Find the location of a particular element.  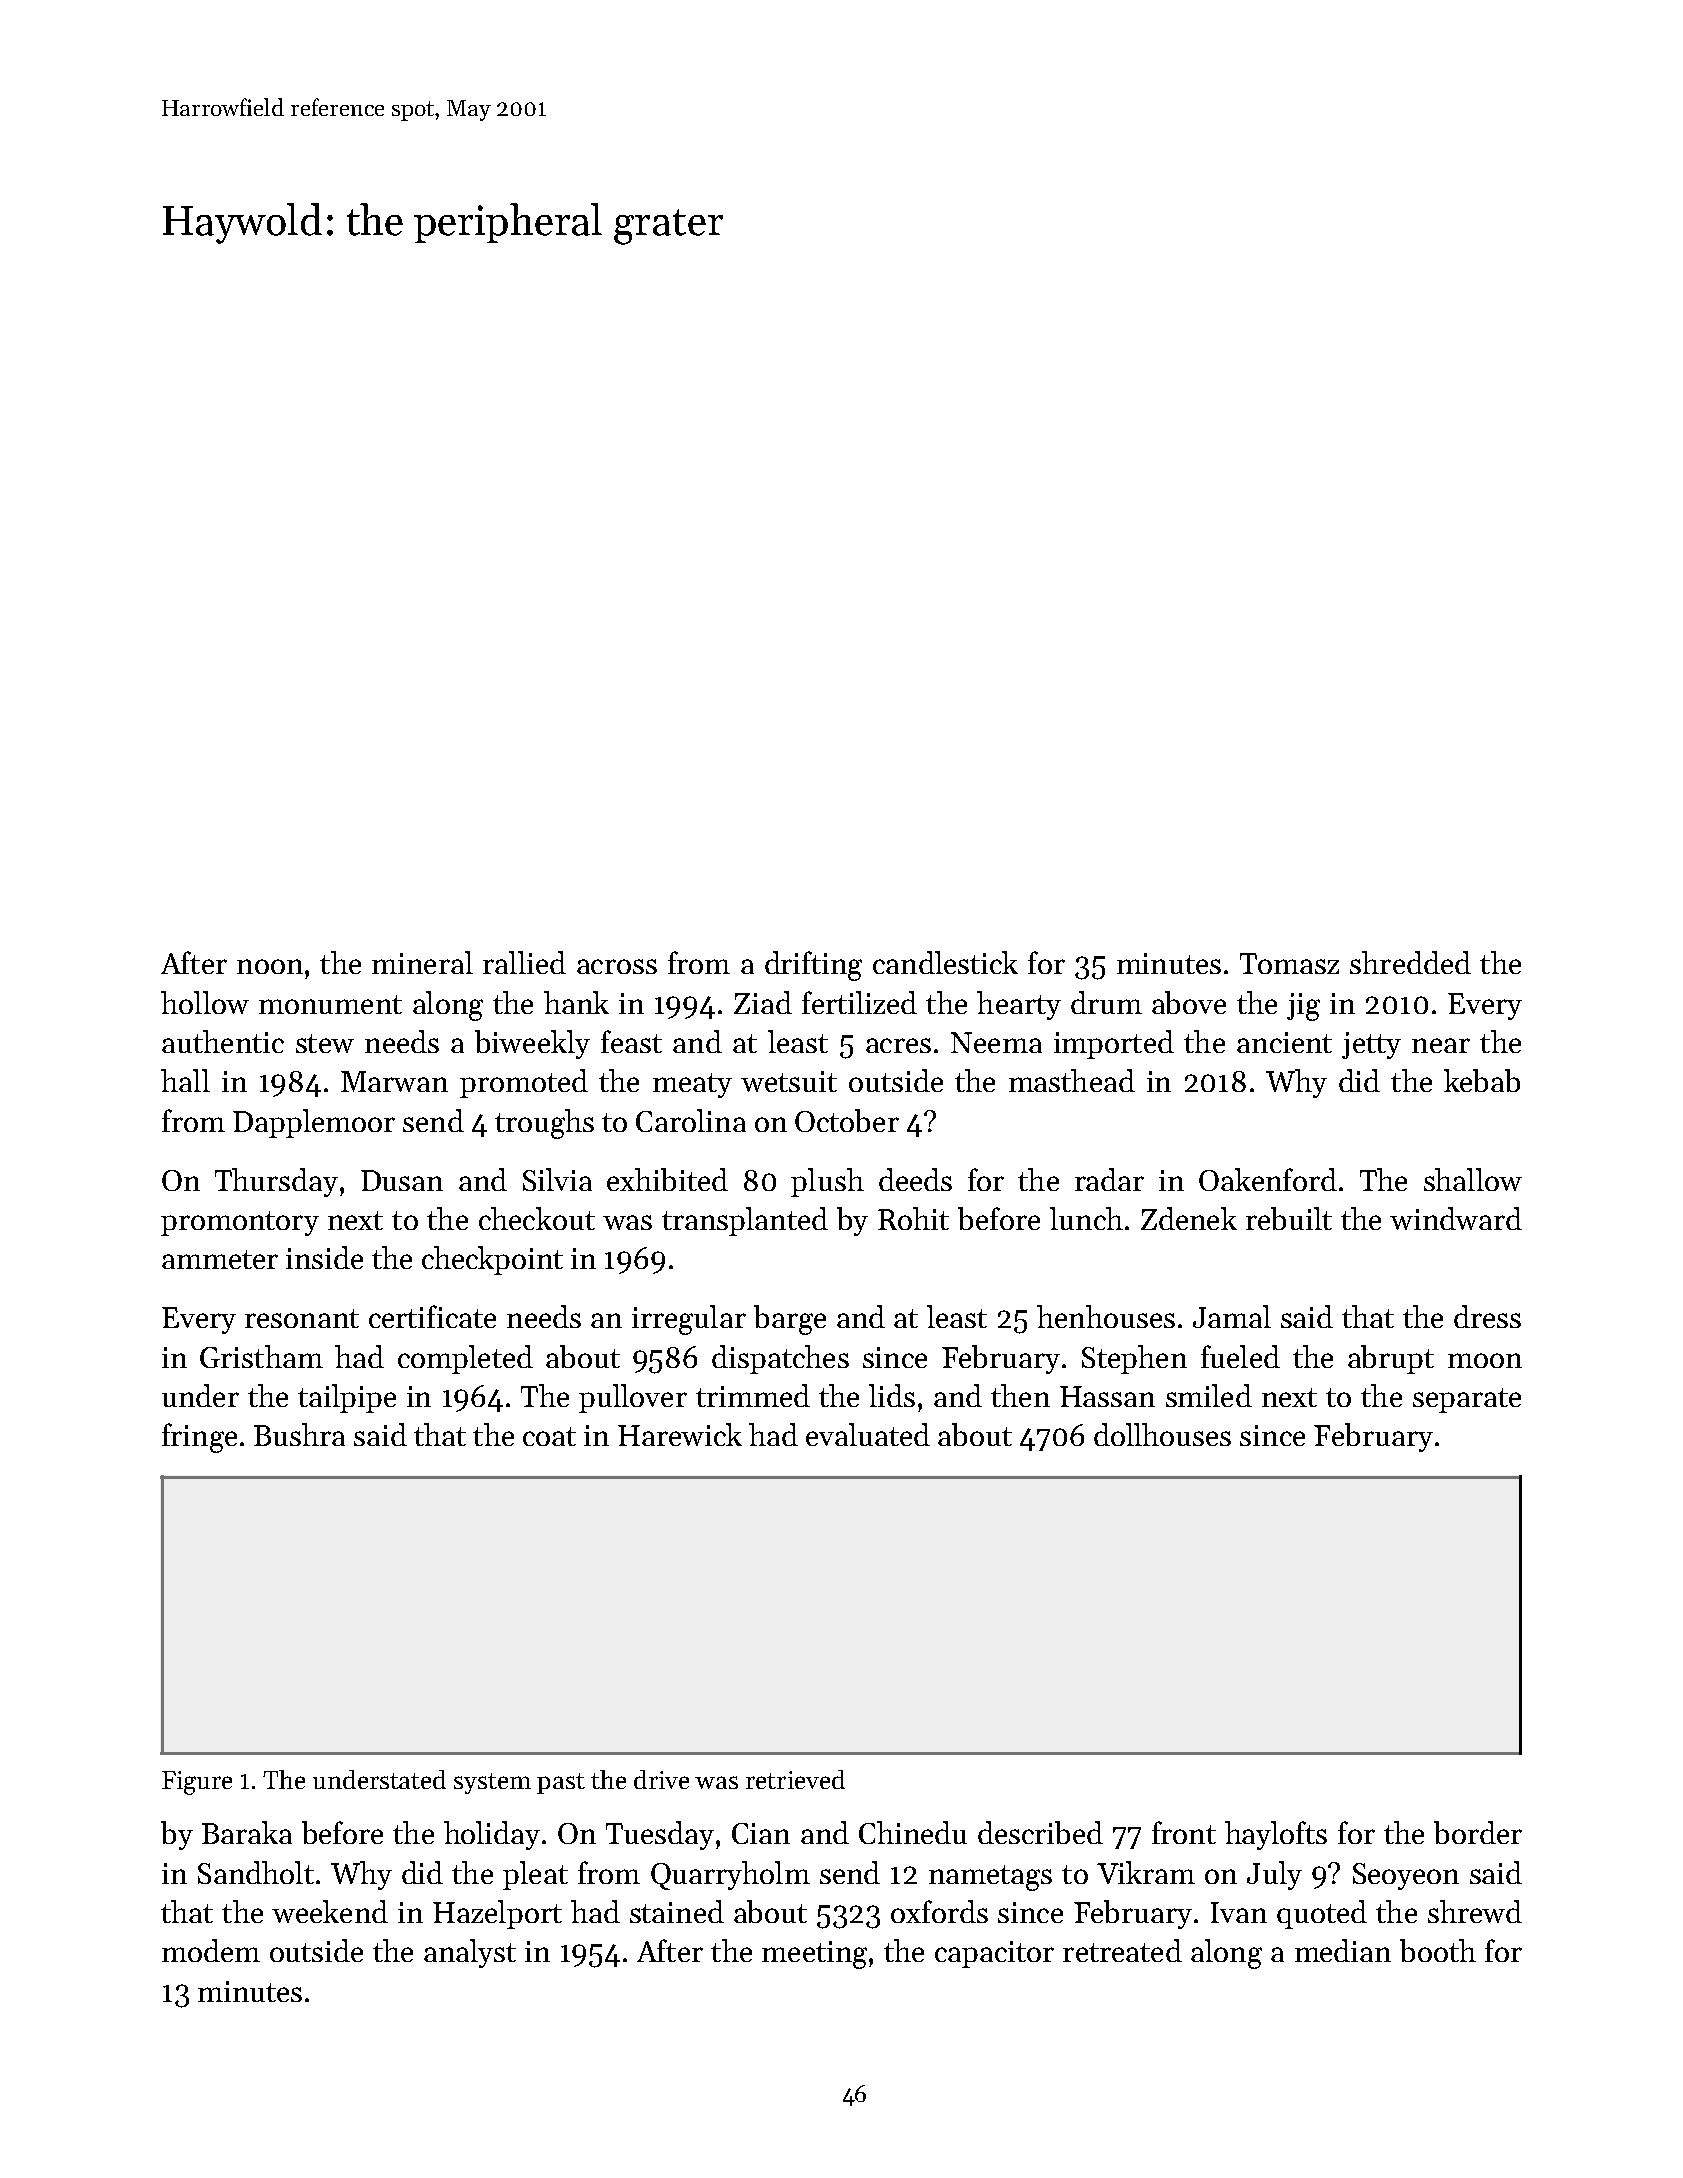

retreated is located at coordinates (1122, 1950).
